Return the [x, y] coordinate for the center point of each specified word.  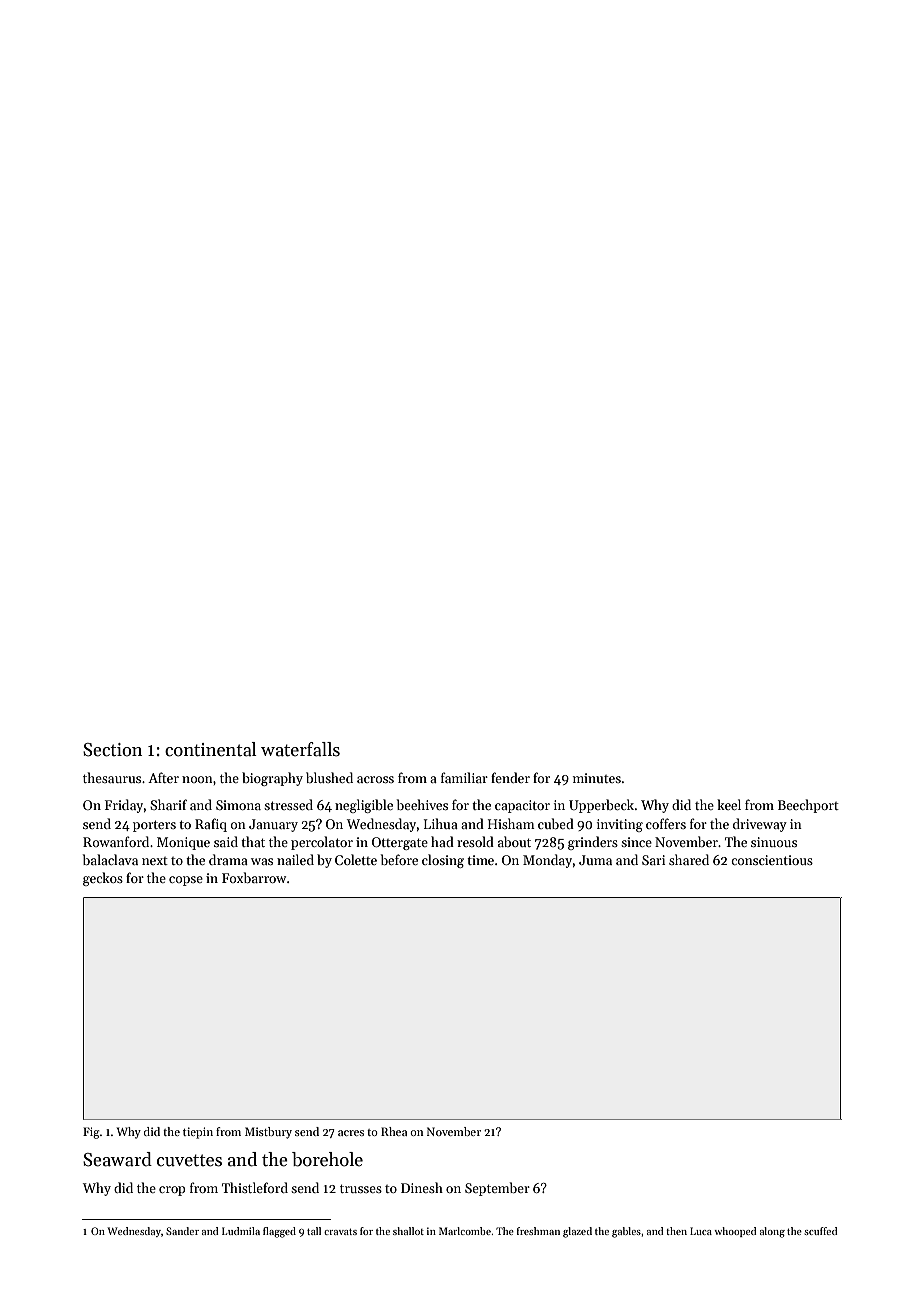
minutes [597, 778]
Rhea [394, 1131]
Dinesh [422, 1187]
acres [351, 1133]
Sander [182, 1231]
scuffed [821, 1231]
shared [689, 859]
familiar [464, 777]
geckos [103, 879]
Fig [91, 1133]
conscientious [772, 860]
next [155, 861]
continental [211, 749]
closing [443, 861]
